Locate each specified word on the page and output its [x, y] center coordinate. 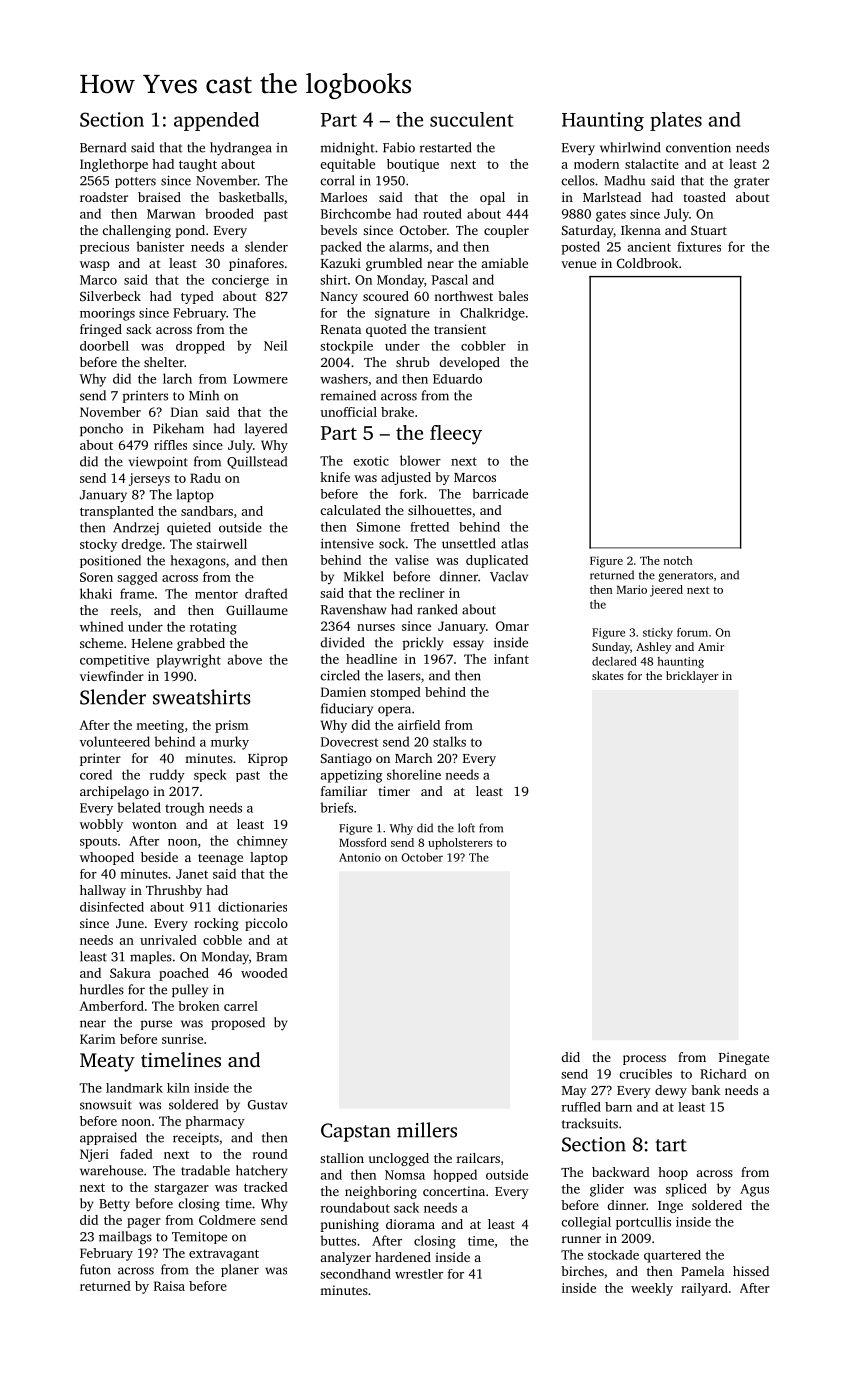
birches [582, 1271]
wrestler [419, 1274]
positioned [110, 561]
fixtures [699, 246]
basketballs [251, 197]
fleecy [456, 435]
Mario [632, 589]
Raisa [169, 1286]
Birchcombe [356, 213]
